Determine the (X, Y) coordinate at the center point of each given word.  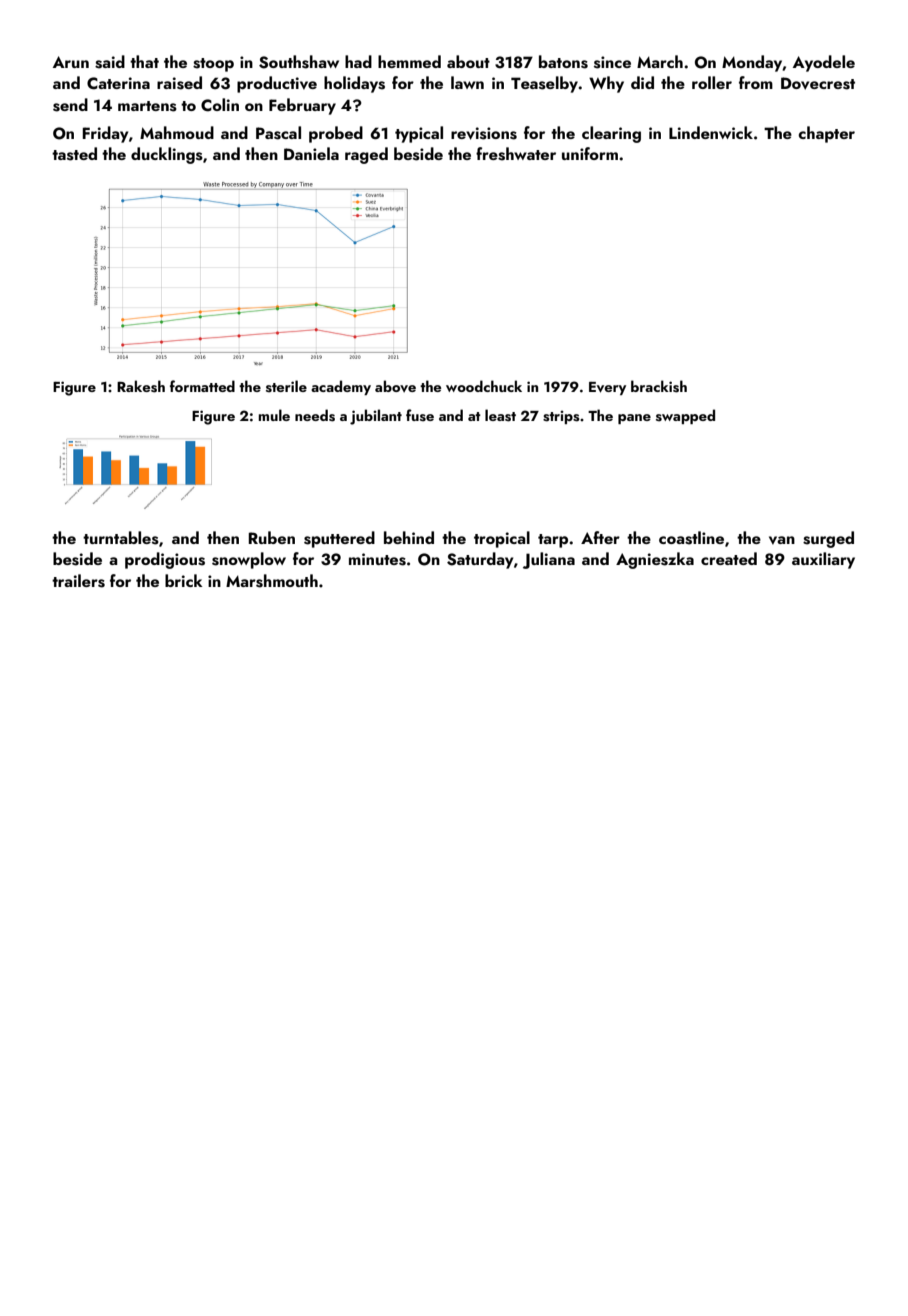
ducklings (167, 155)
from (756, 82)
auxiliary (823, 560)
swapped (685, 416)
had (358, 61)
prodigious (165, 560)
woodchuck (484, 386)
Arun (71, 62)
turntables (121, 538)
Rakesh (141, 386)
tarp (553, 541)
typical (419, 134)
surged (828, 539)
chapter (826, 134)
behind (409, 537)
